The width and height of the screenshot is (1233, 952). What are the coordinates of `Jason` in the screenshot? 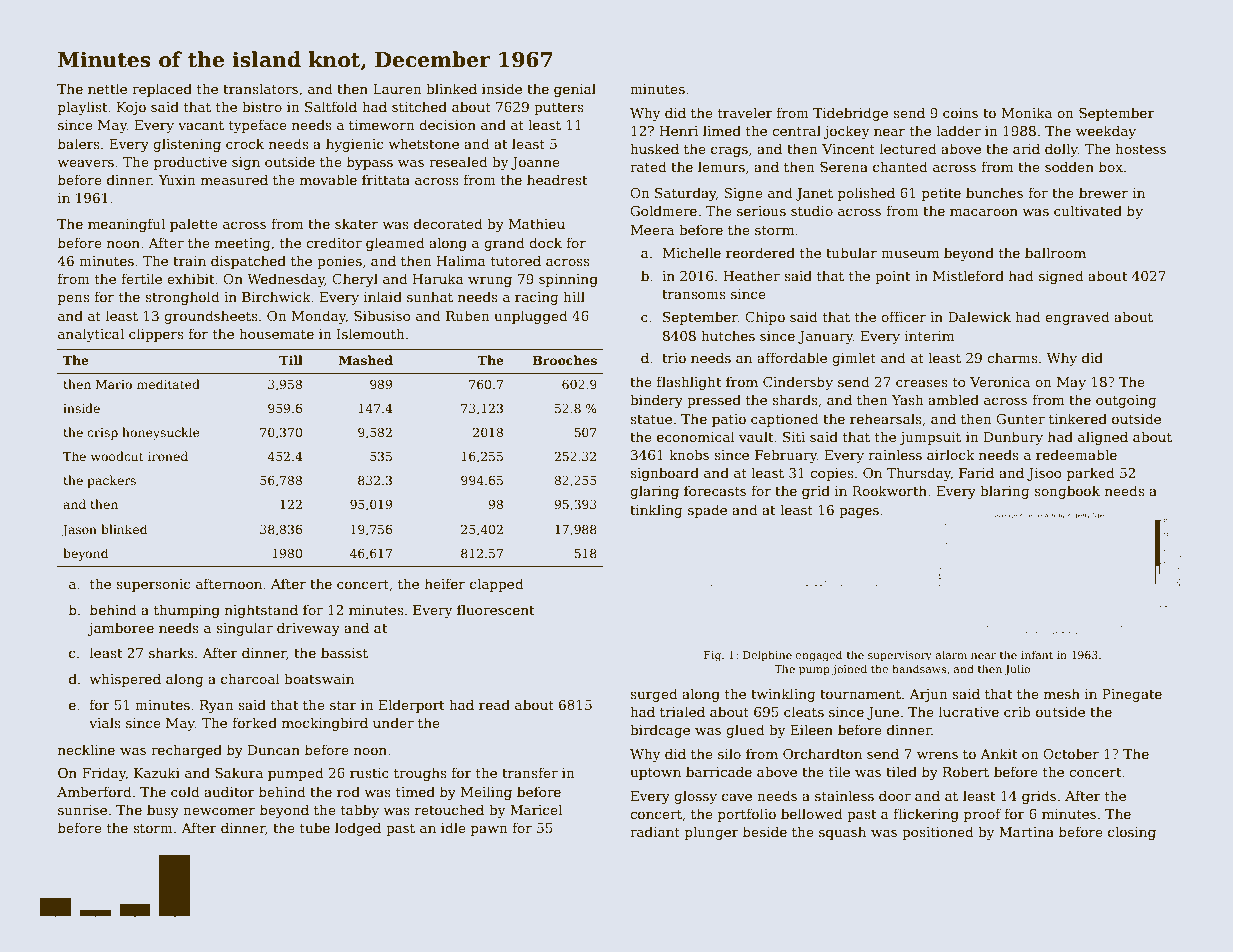 It's located at (79, 531).
